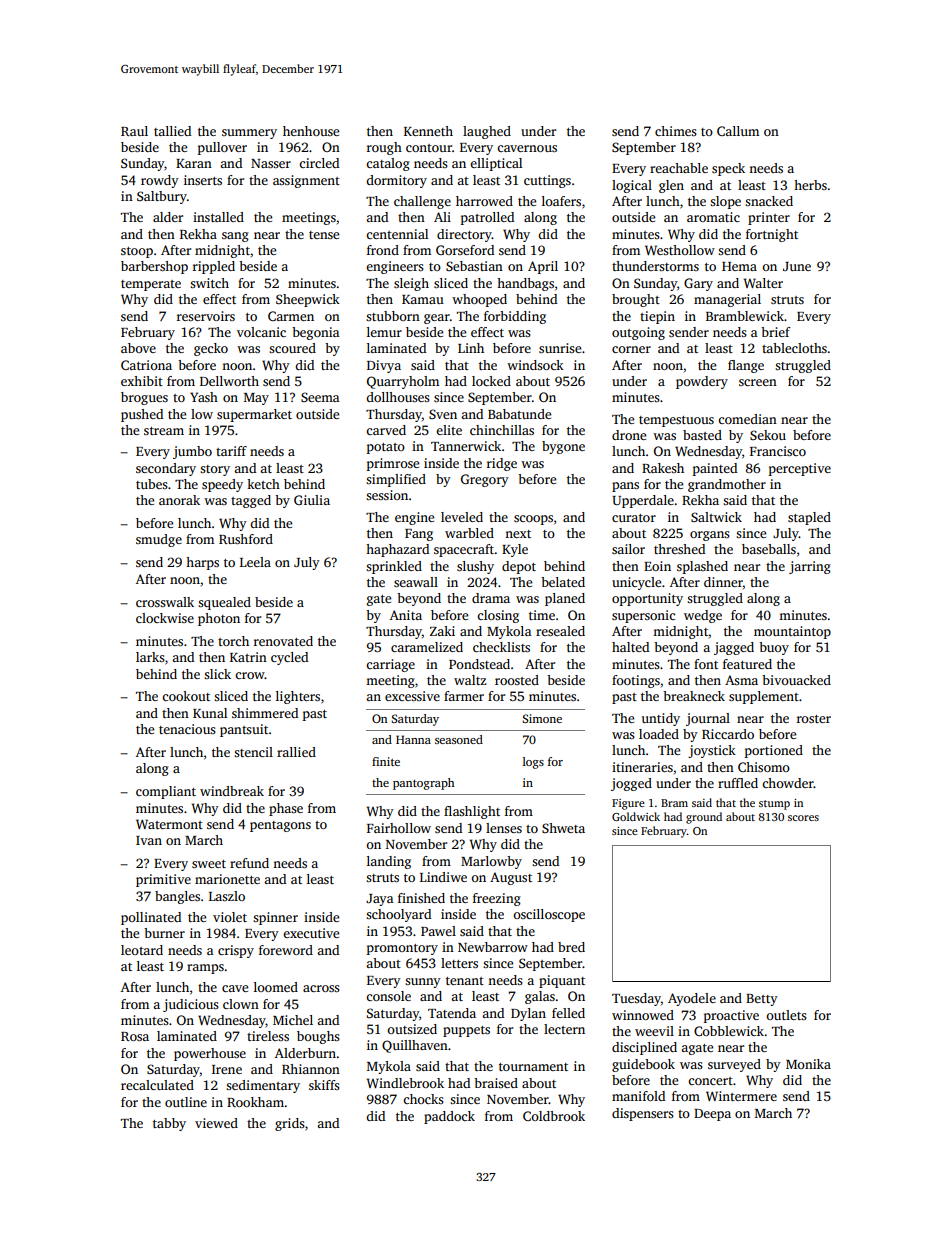 The width and height of the document is (952, 1233). I want to click on paddock, so click(449, 1117).
